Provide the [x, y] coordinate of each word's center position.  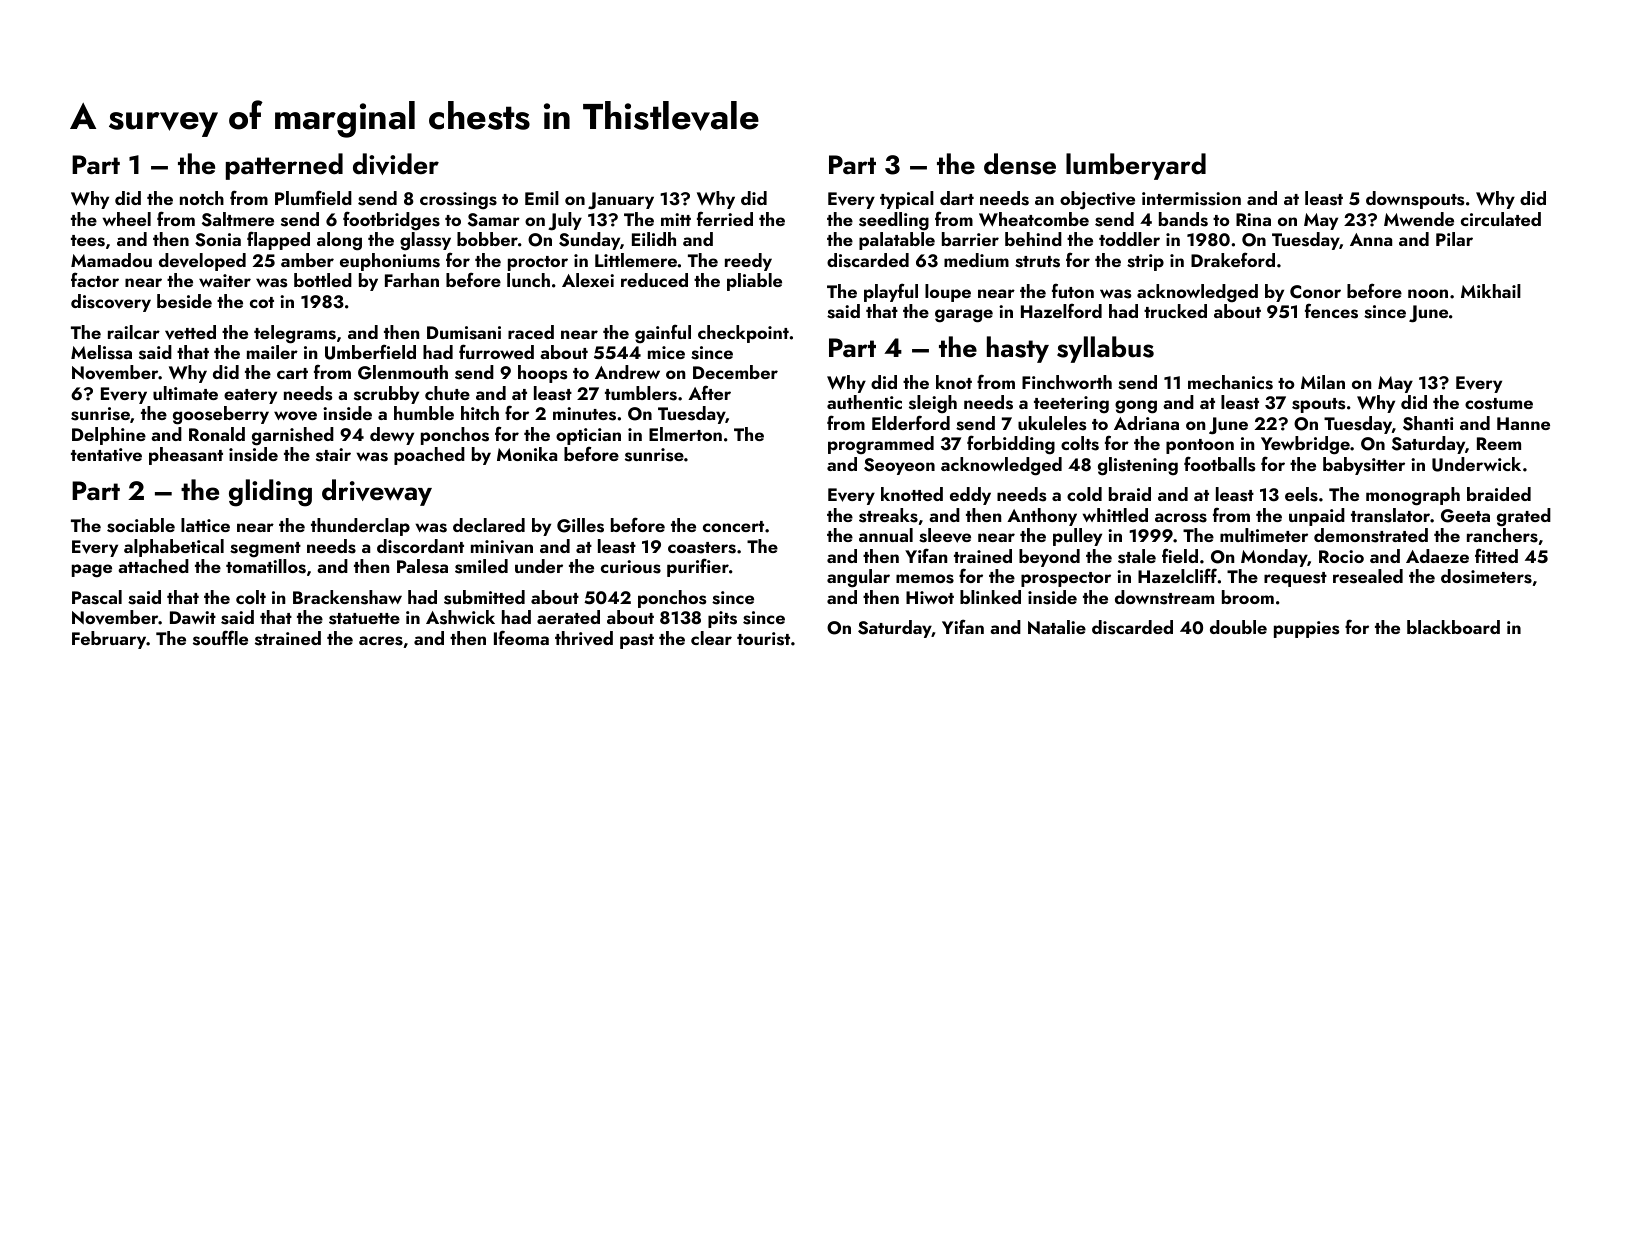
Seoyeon [899, 466]
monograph [1413, 496]
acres [381, 641]
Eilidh [654, 239]
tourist [763, 639]
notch [202, 198]
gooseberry [221, 415]
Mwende [1419, 219]
